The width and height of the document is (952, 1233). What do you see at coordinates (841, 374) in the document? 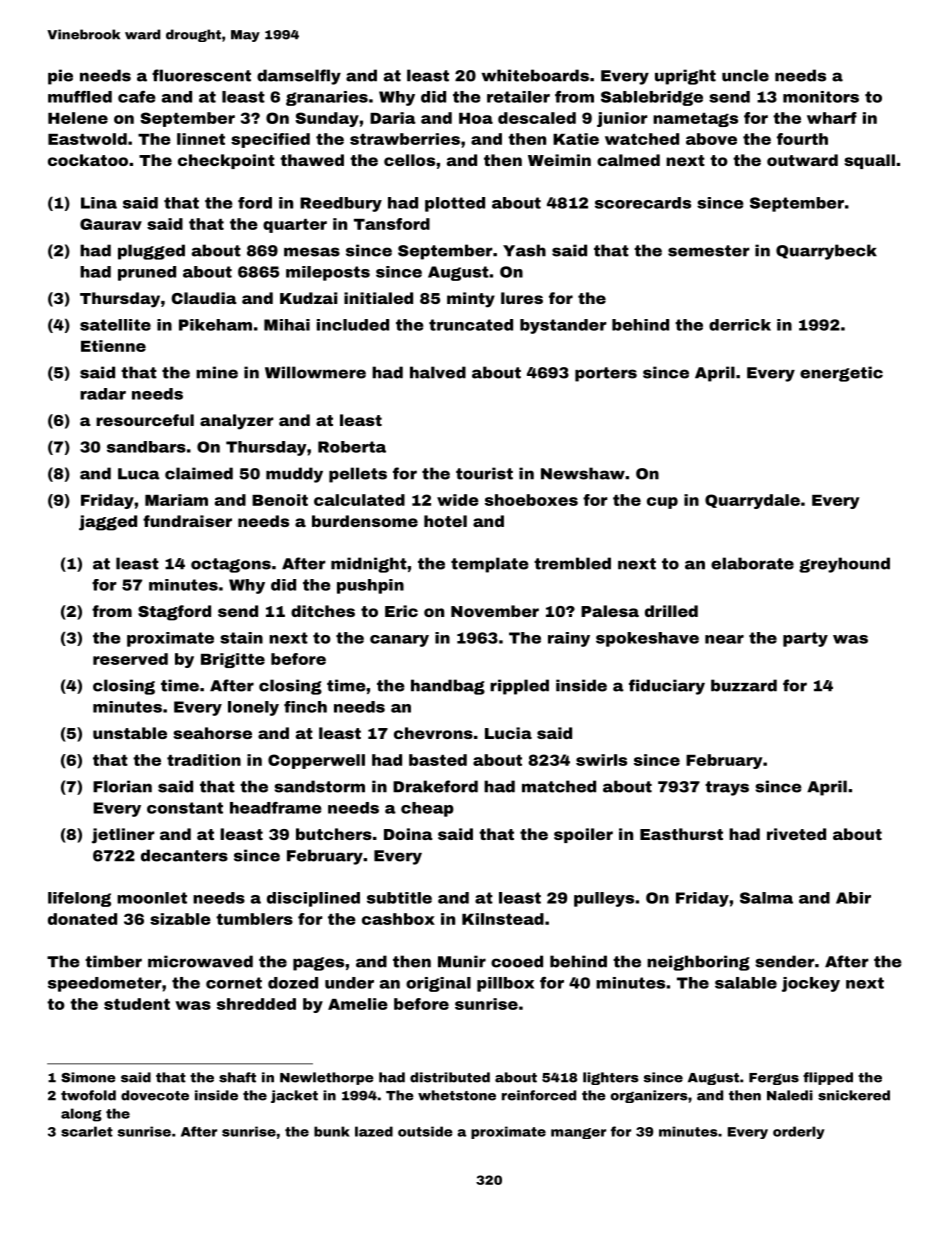
I see `energetic` at bounding box center [841, 374].
